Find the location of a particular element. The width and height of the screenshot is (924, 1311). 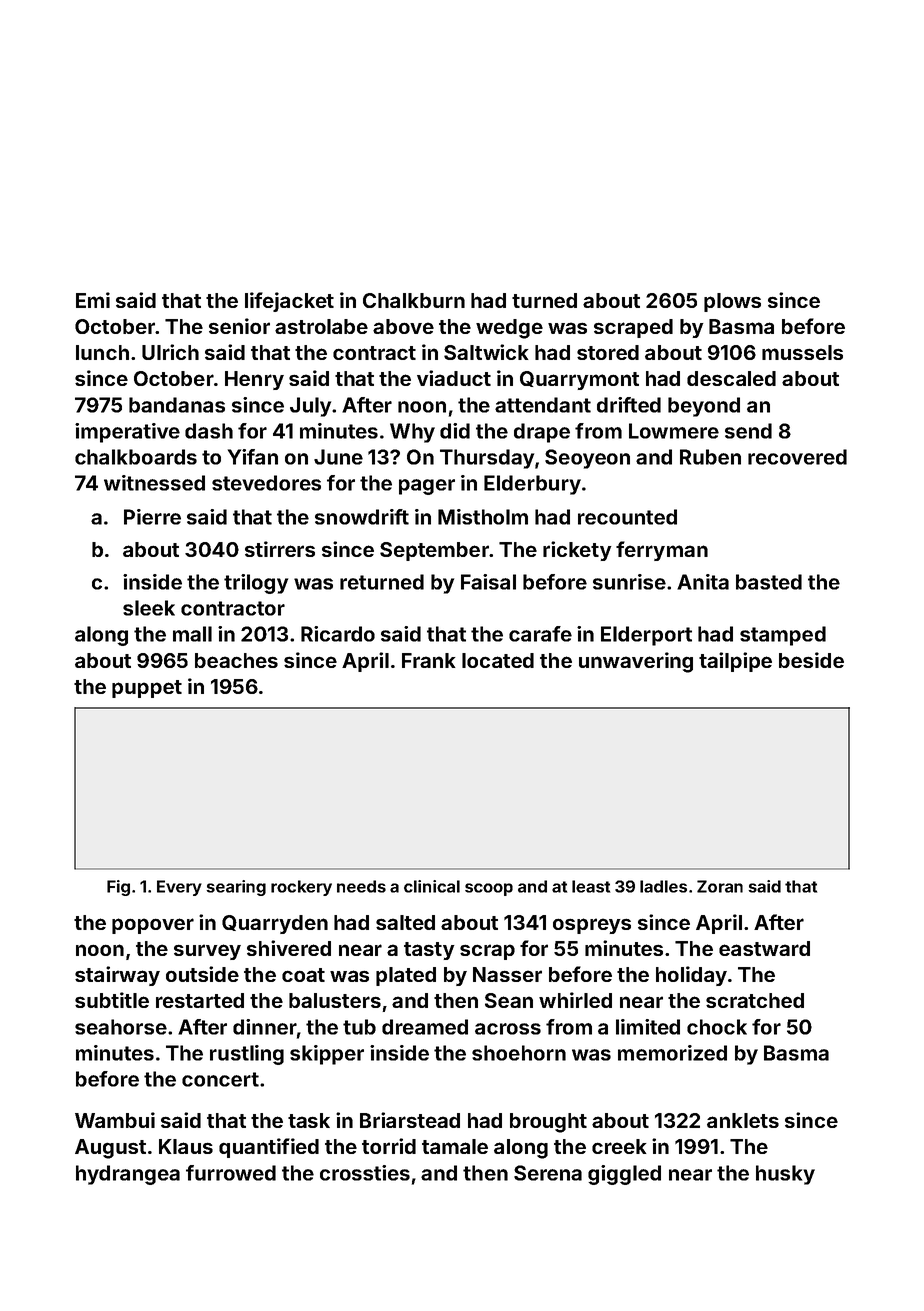

Elderbury is located at coordinates (532, 485).
